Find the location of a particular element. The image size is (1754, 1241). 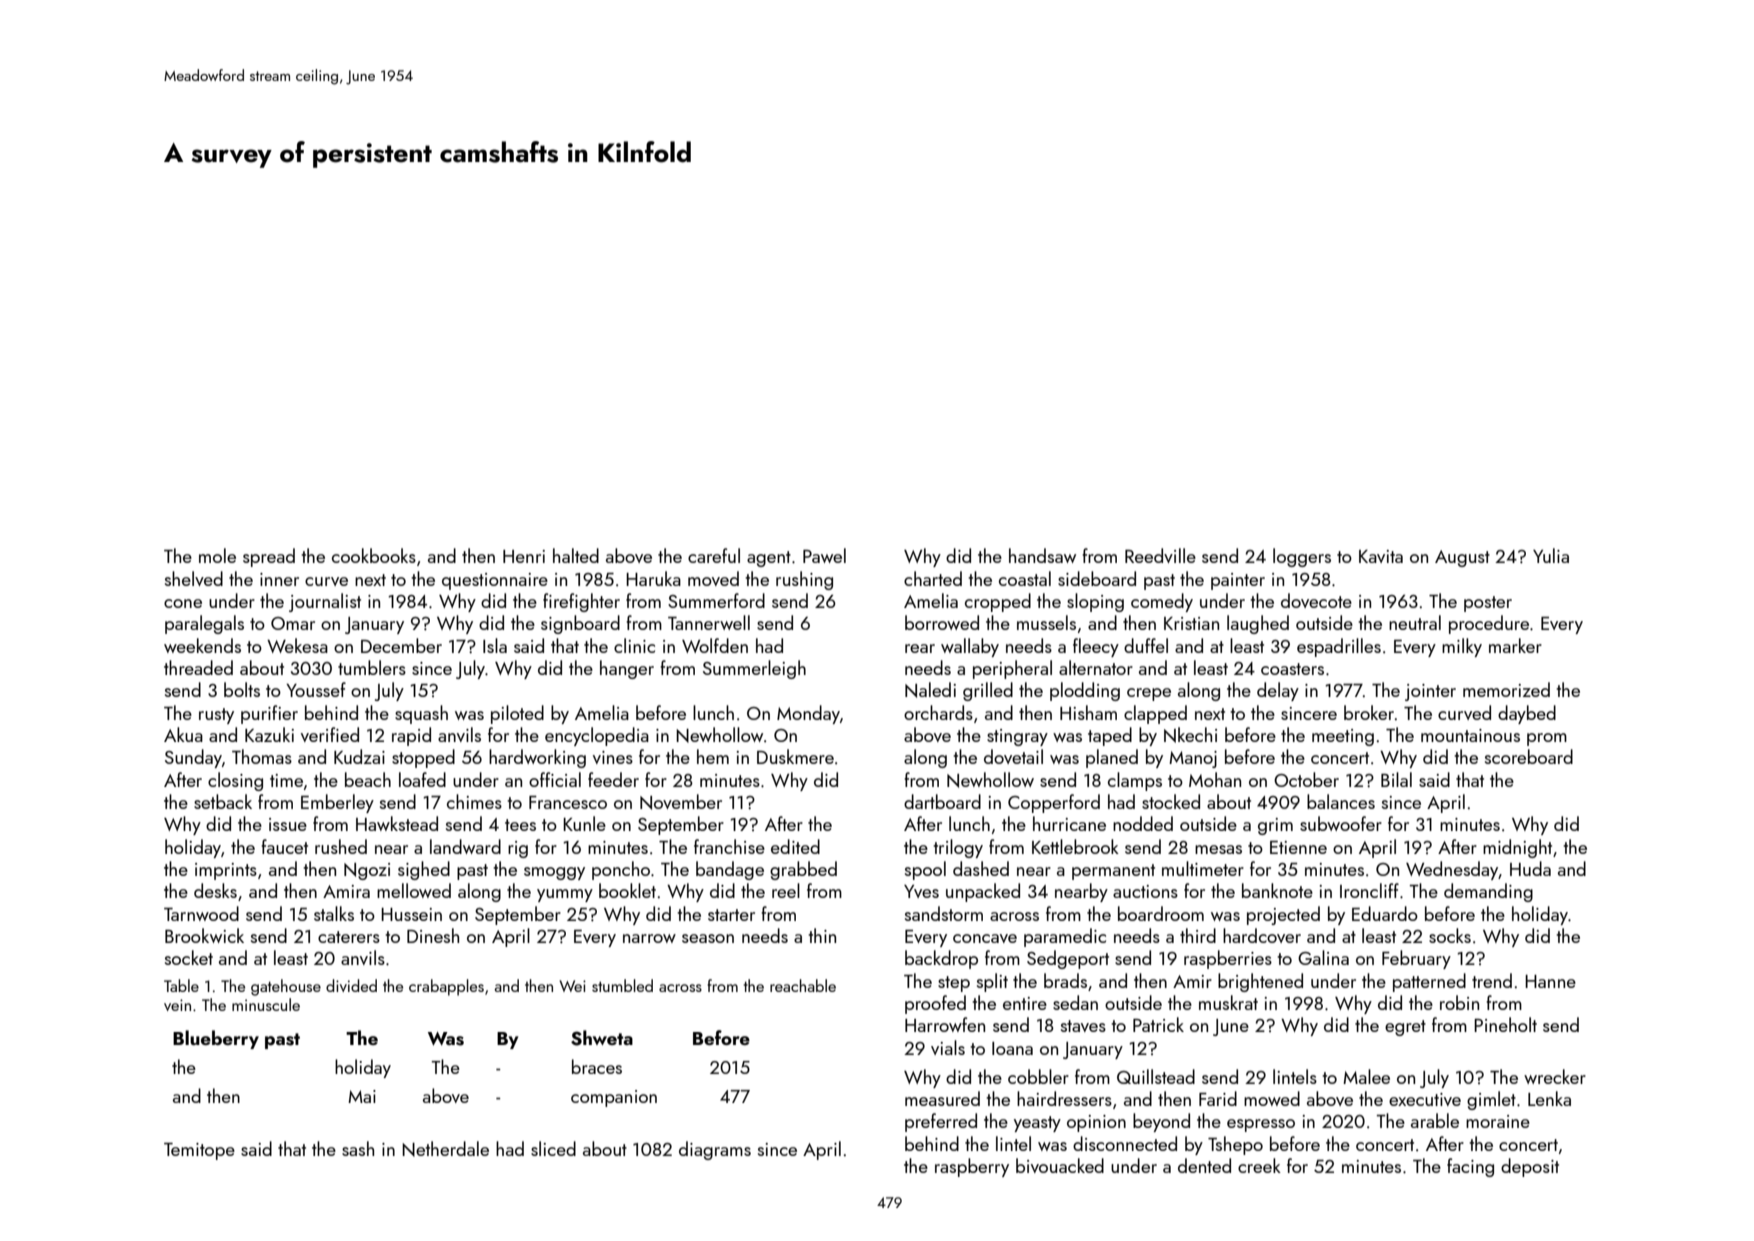

minuscule is located at coordinates (266, 1004).
